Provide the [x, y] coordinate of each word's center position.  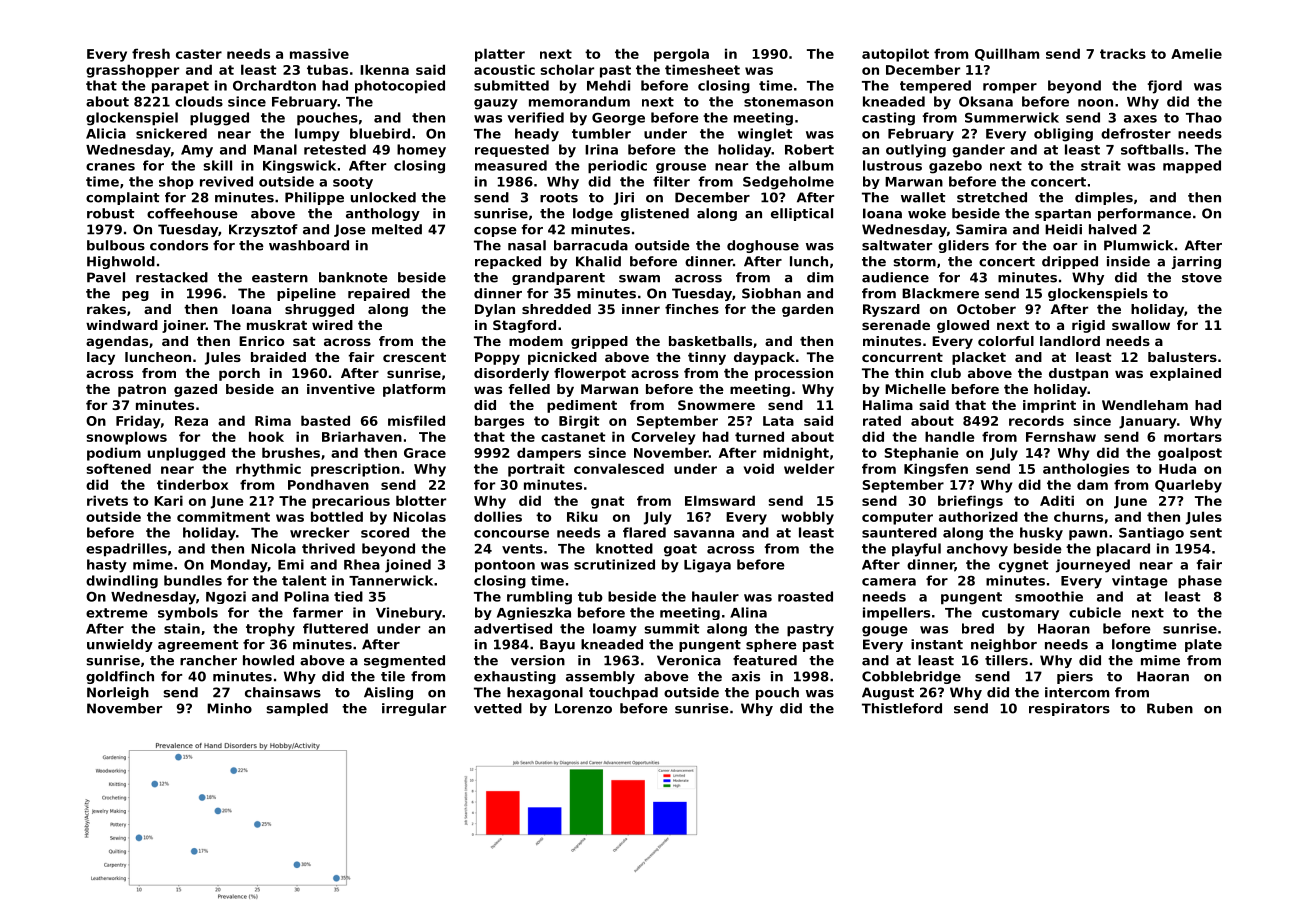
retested [335, 149]
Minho [229, 708]
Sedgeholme [788, 183]
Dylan [495, 310]
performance [1144, 214]
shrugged [319, 310]
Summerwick [1012, 117]
